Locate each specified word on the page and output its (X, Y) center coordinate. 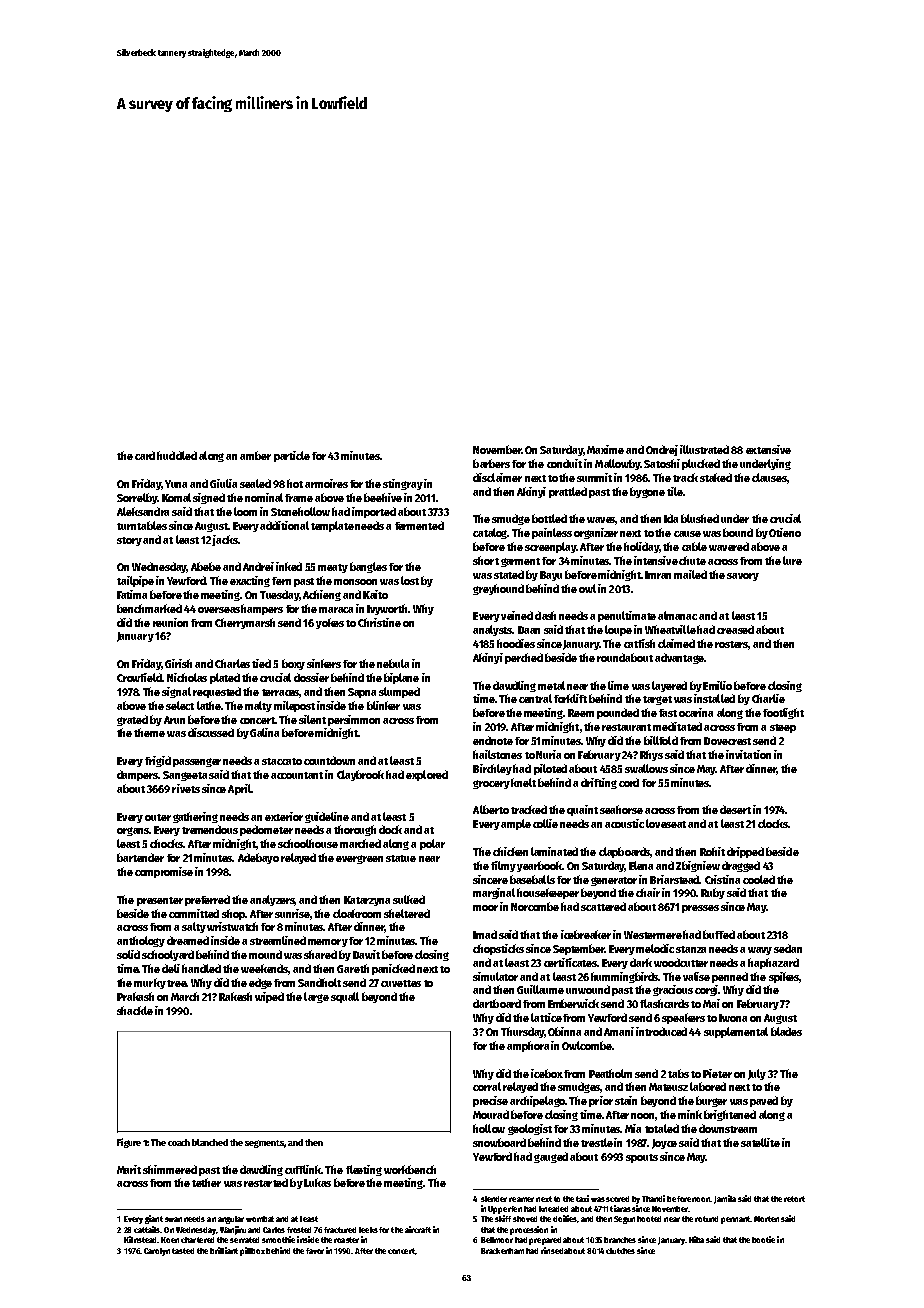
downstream (728, 1128)
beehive (383, 497)
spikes (784, 977)
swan (173, 1219)
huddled (177, 455)
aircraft (418, 1229)
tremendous (210, 829)
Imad (485, 934)
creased (735, 629)
